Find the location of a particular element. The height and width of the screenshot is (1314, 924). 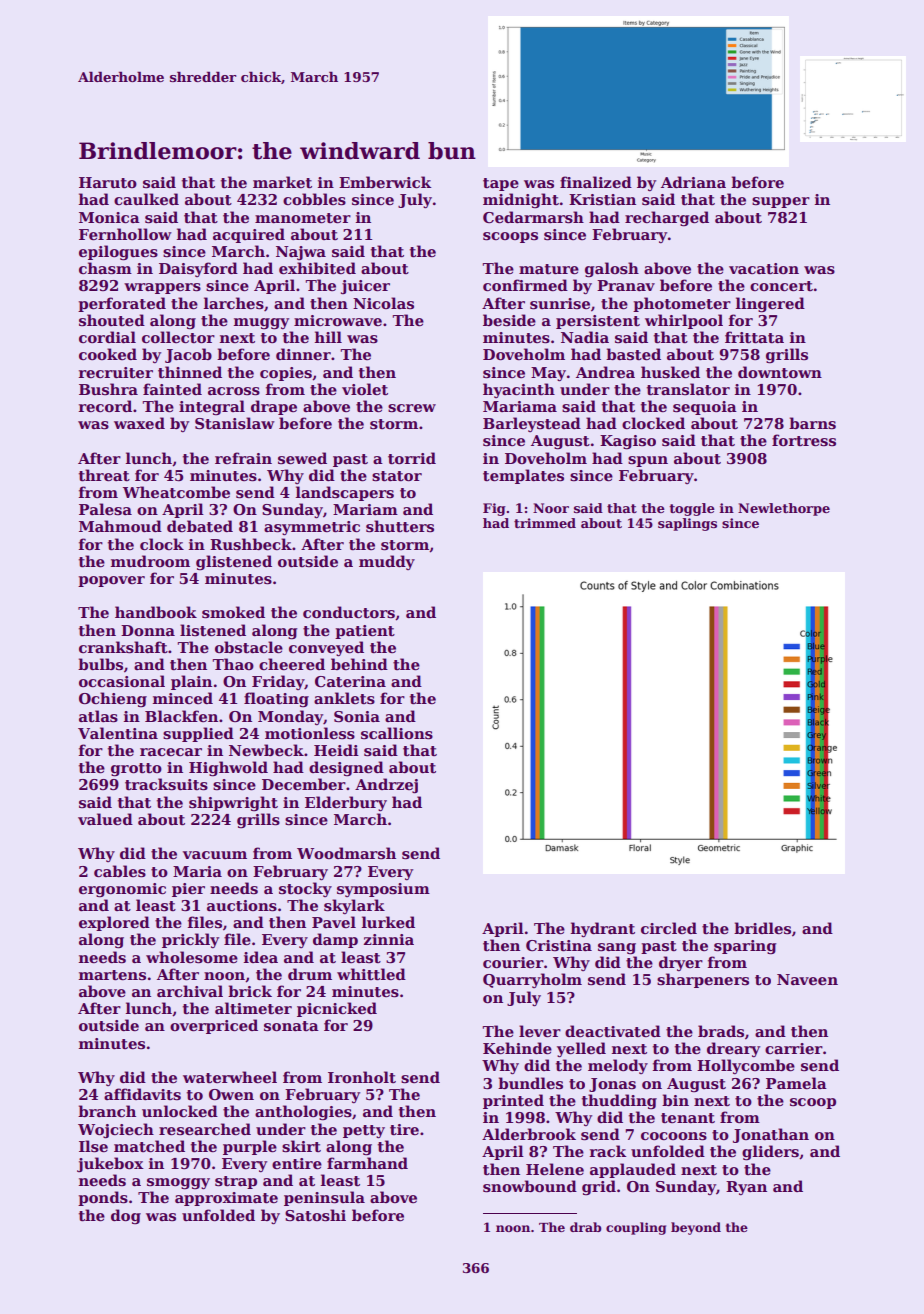

juicer is located at coordinates (365, 287).
